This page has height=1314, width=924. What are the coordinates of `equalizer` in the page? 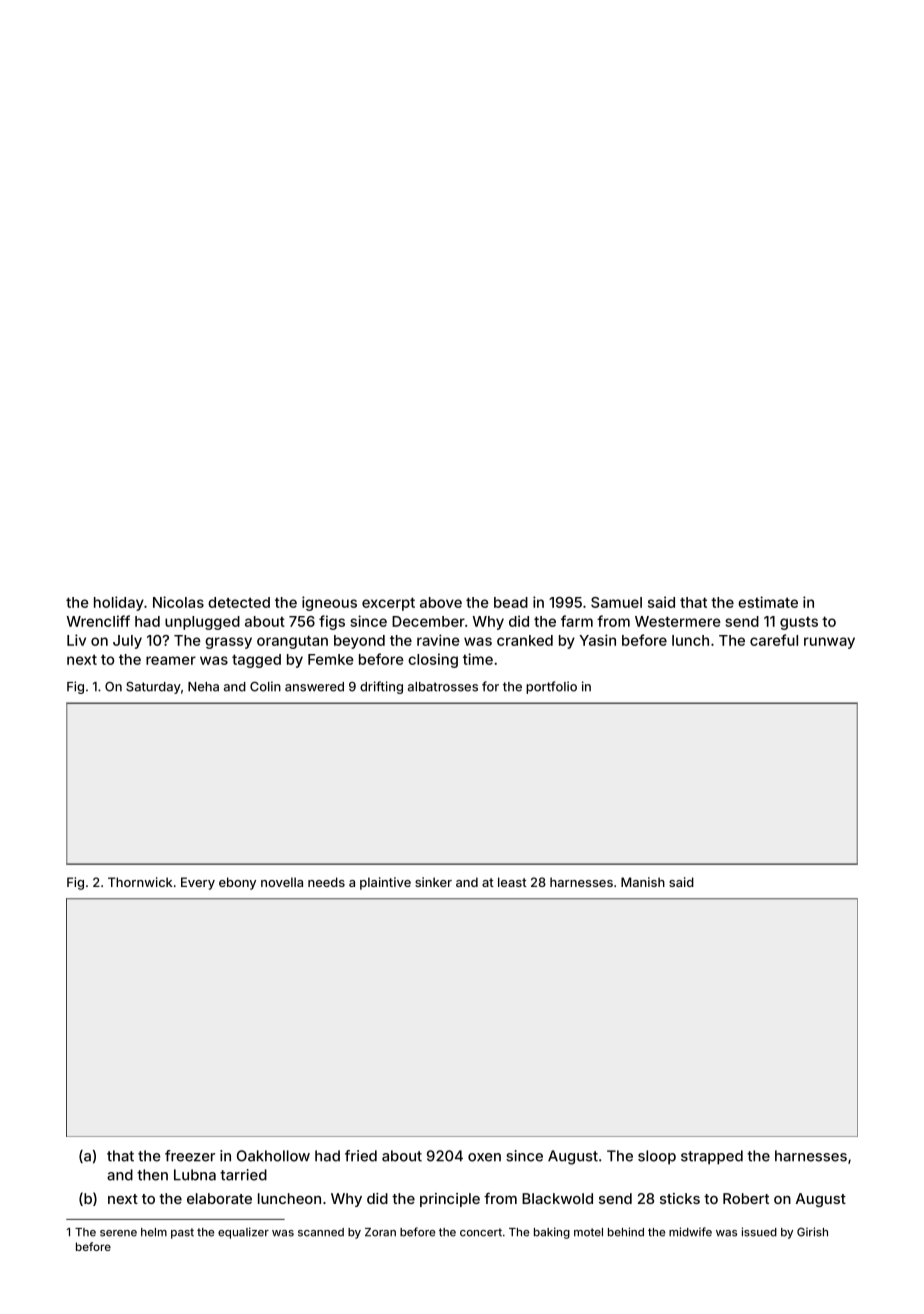 It's located at (243, 1233).
